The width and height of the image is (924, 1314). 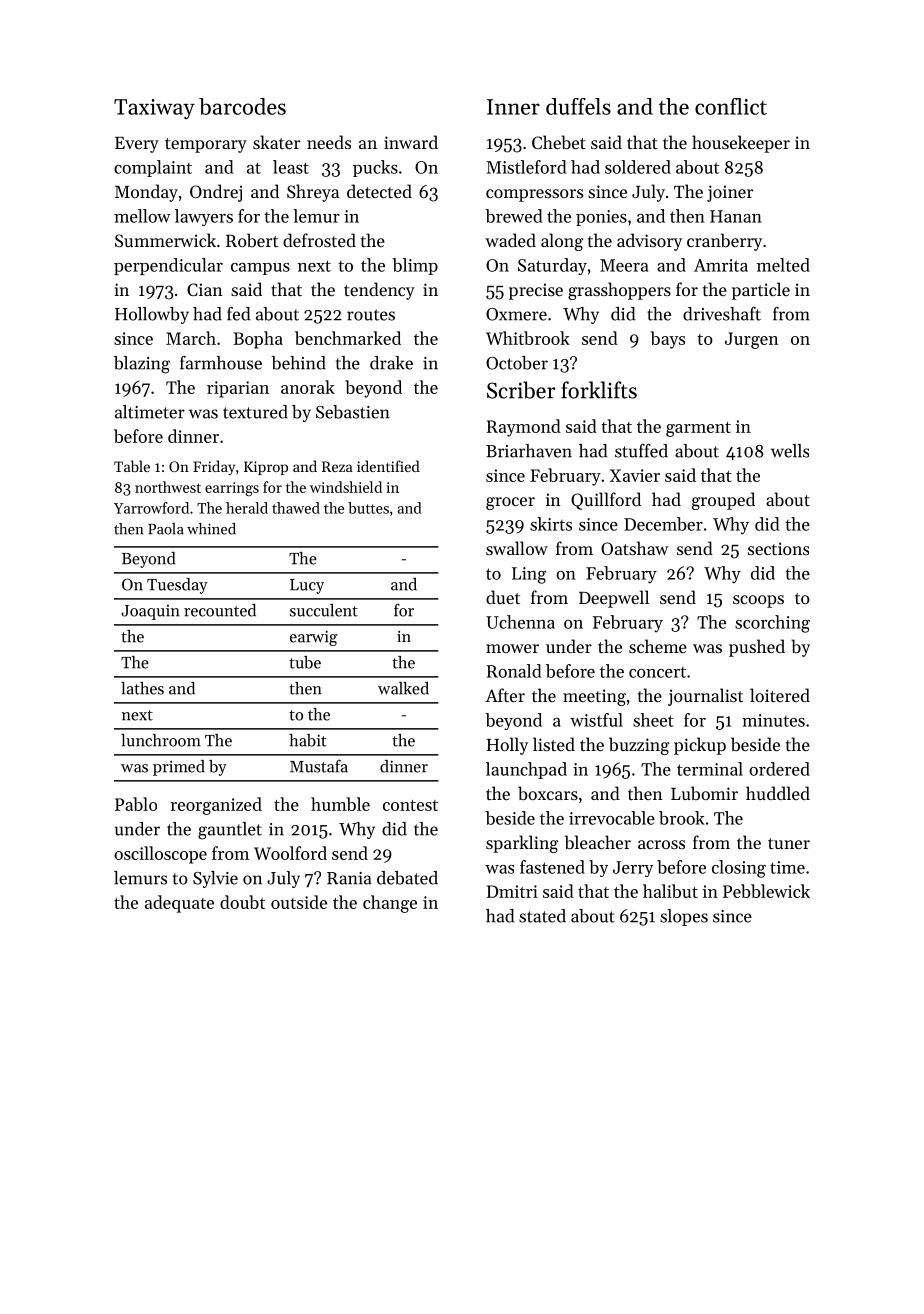 I want to click on Monday, so click(x=146, y=193).
